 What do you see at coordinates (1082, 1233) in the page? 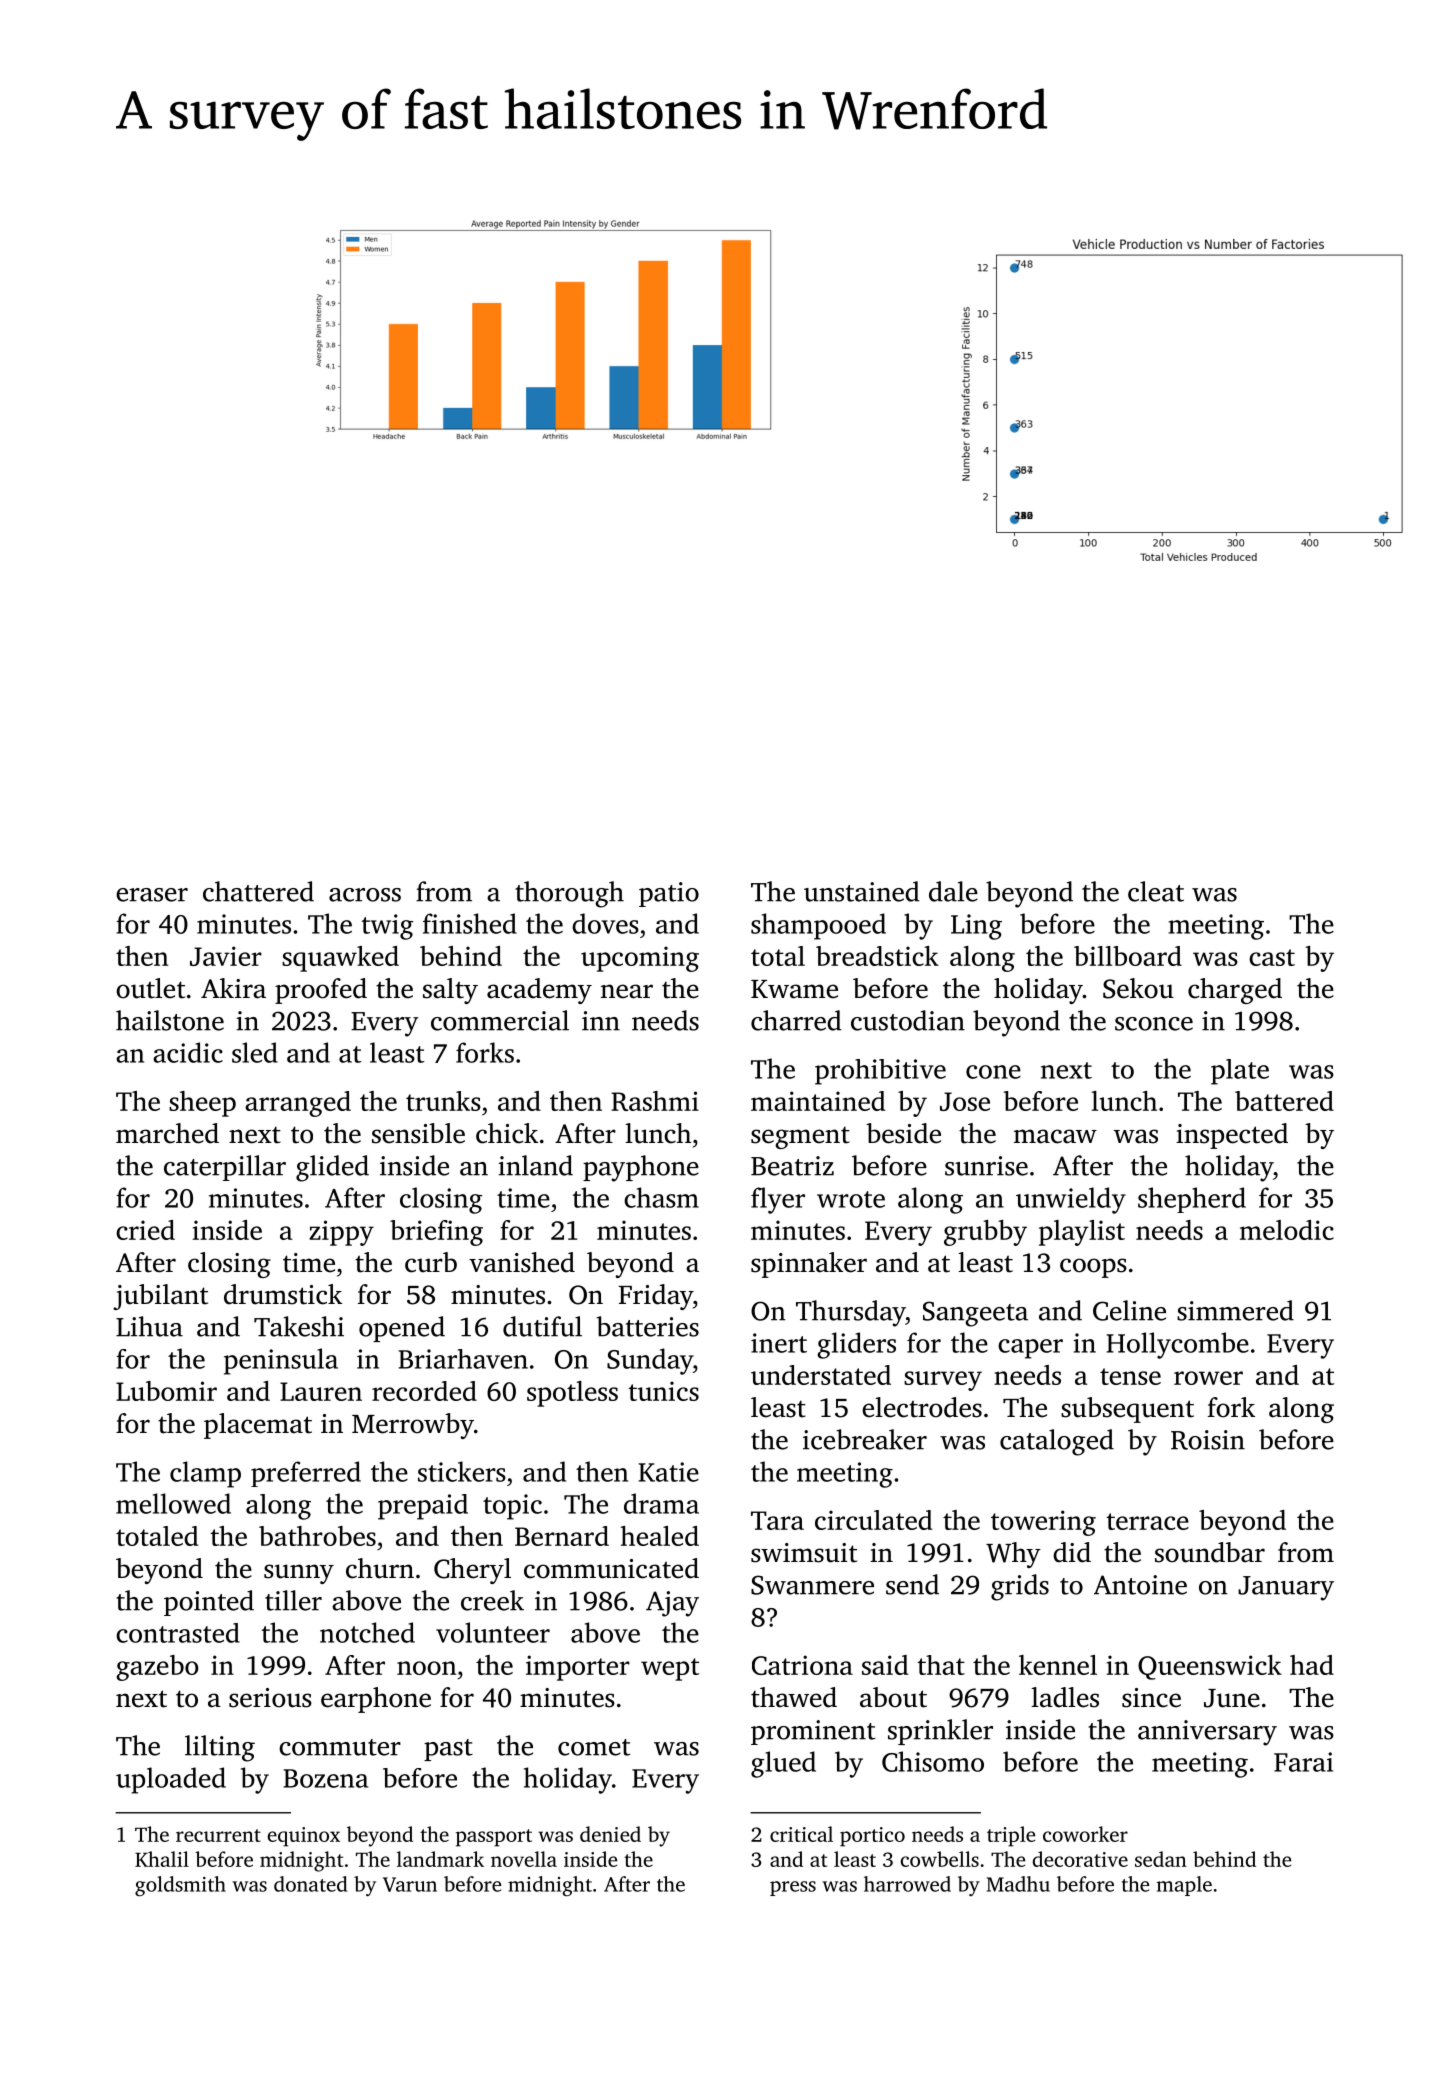
I see `playlist` at bounding box center [1082, 1233].
